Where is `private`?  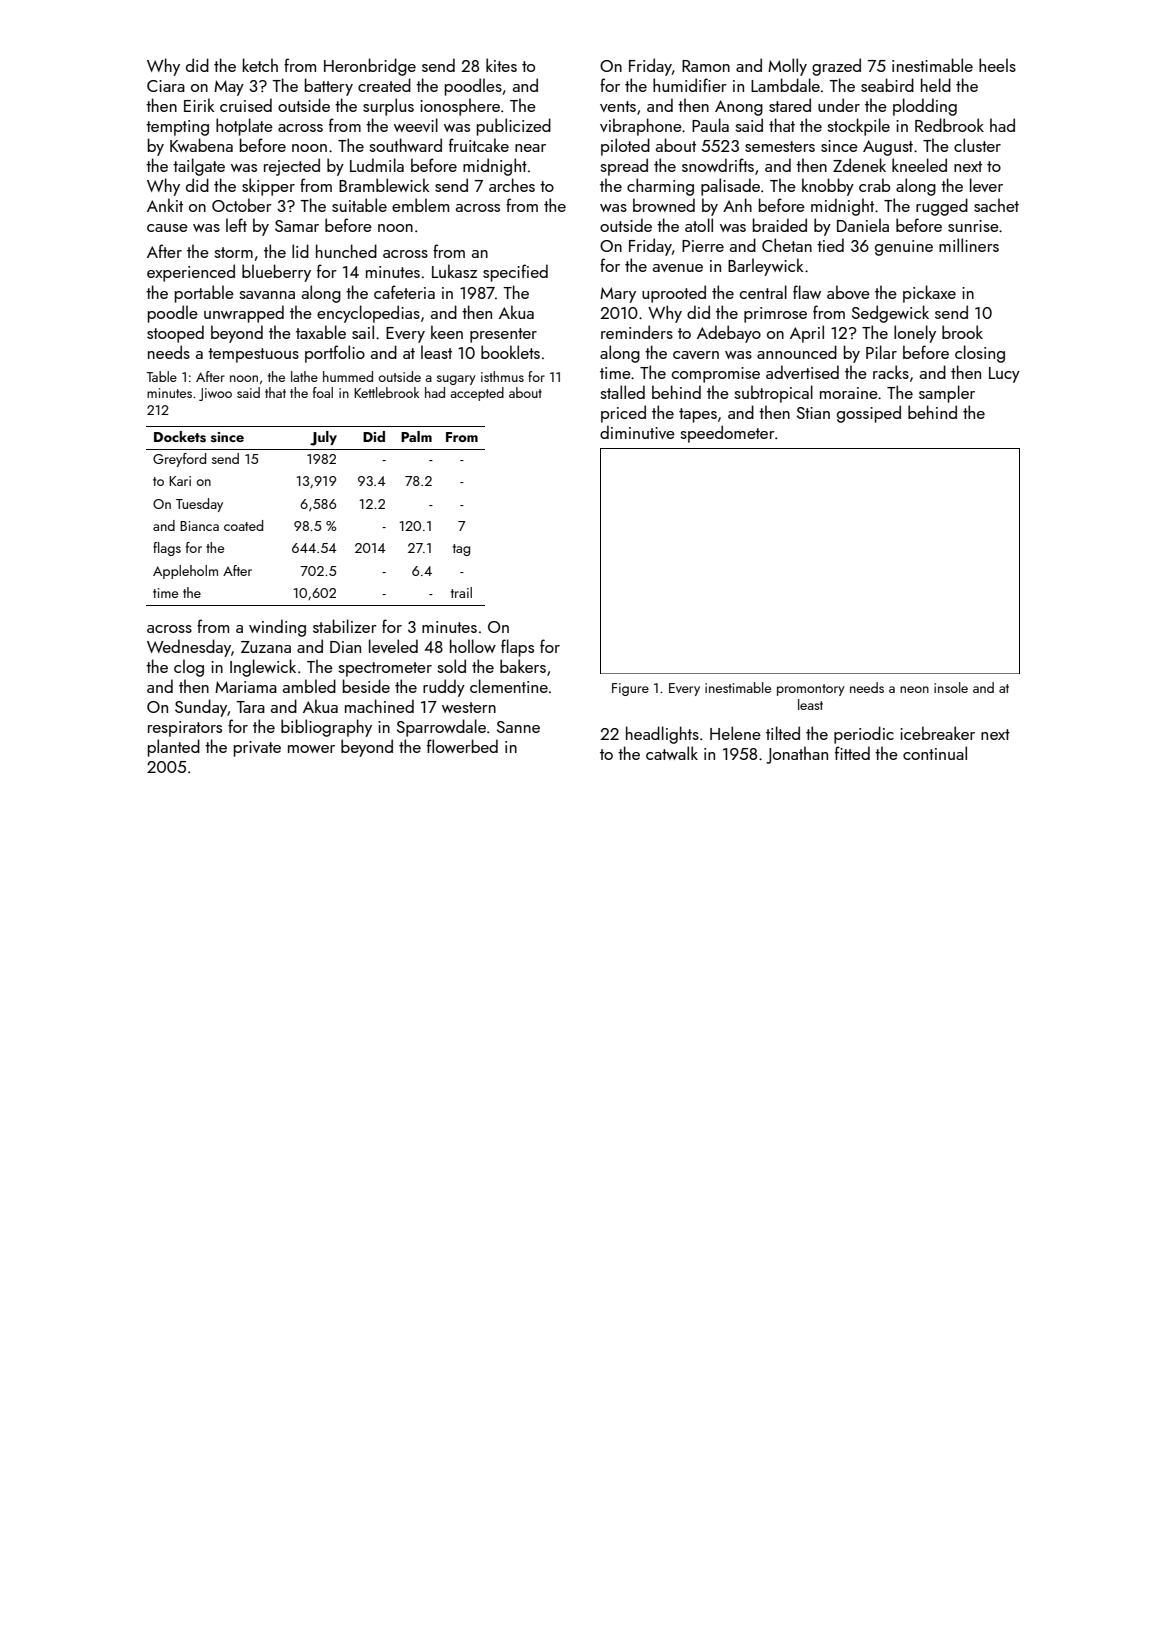 private is located at coordinates (257, 749).
